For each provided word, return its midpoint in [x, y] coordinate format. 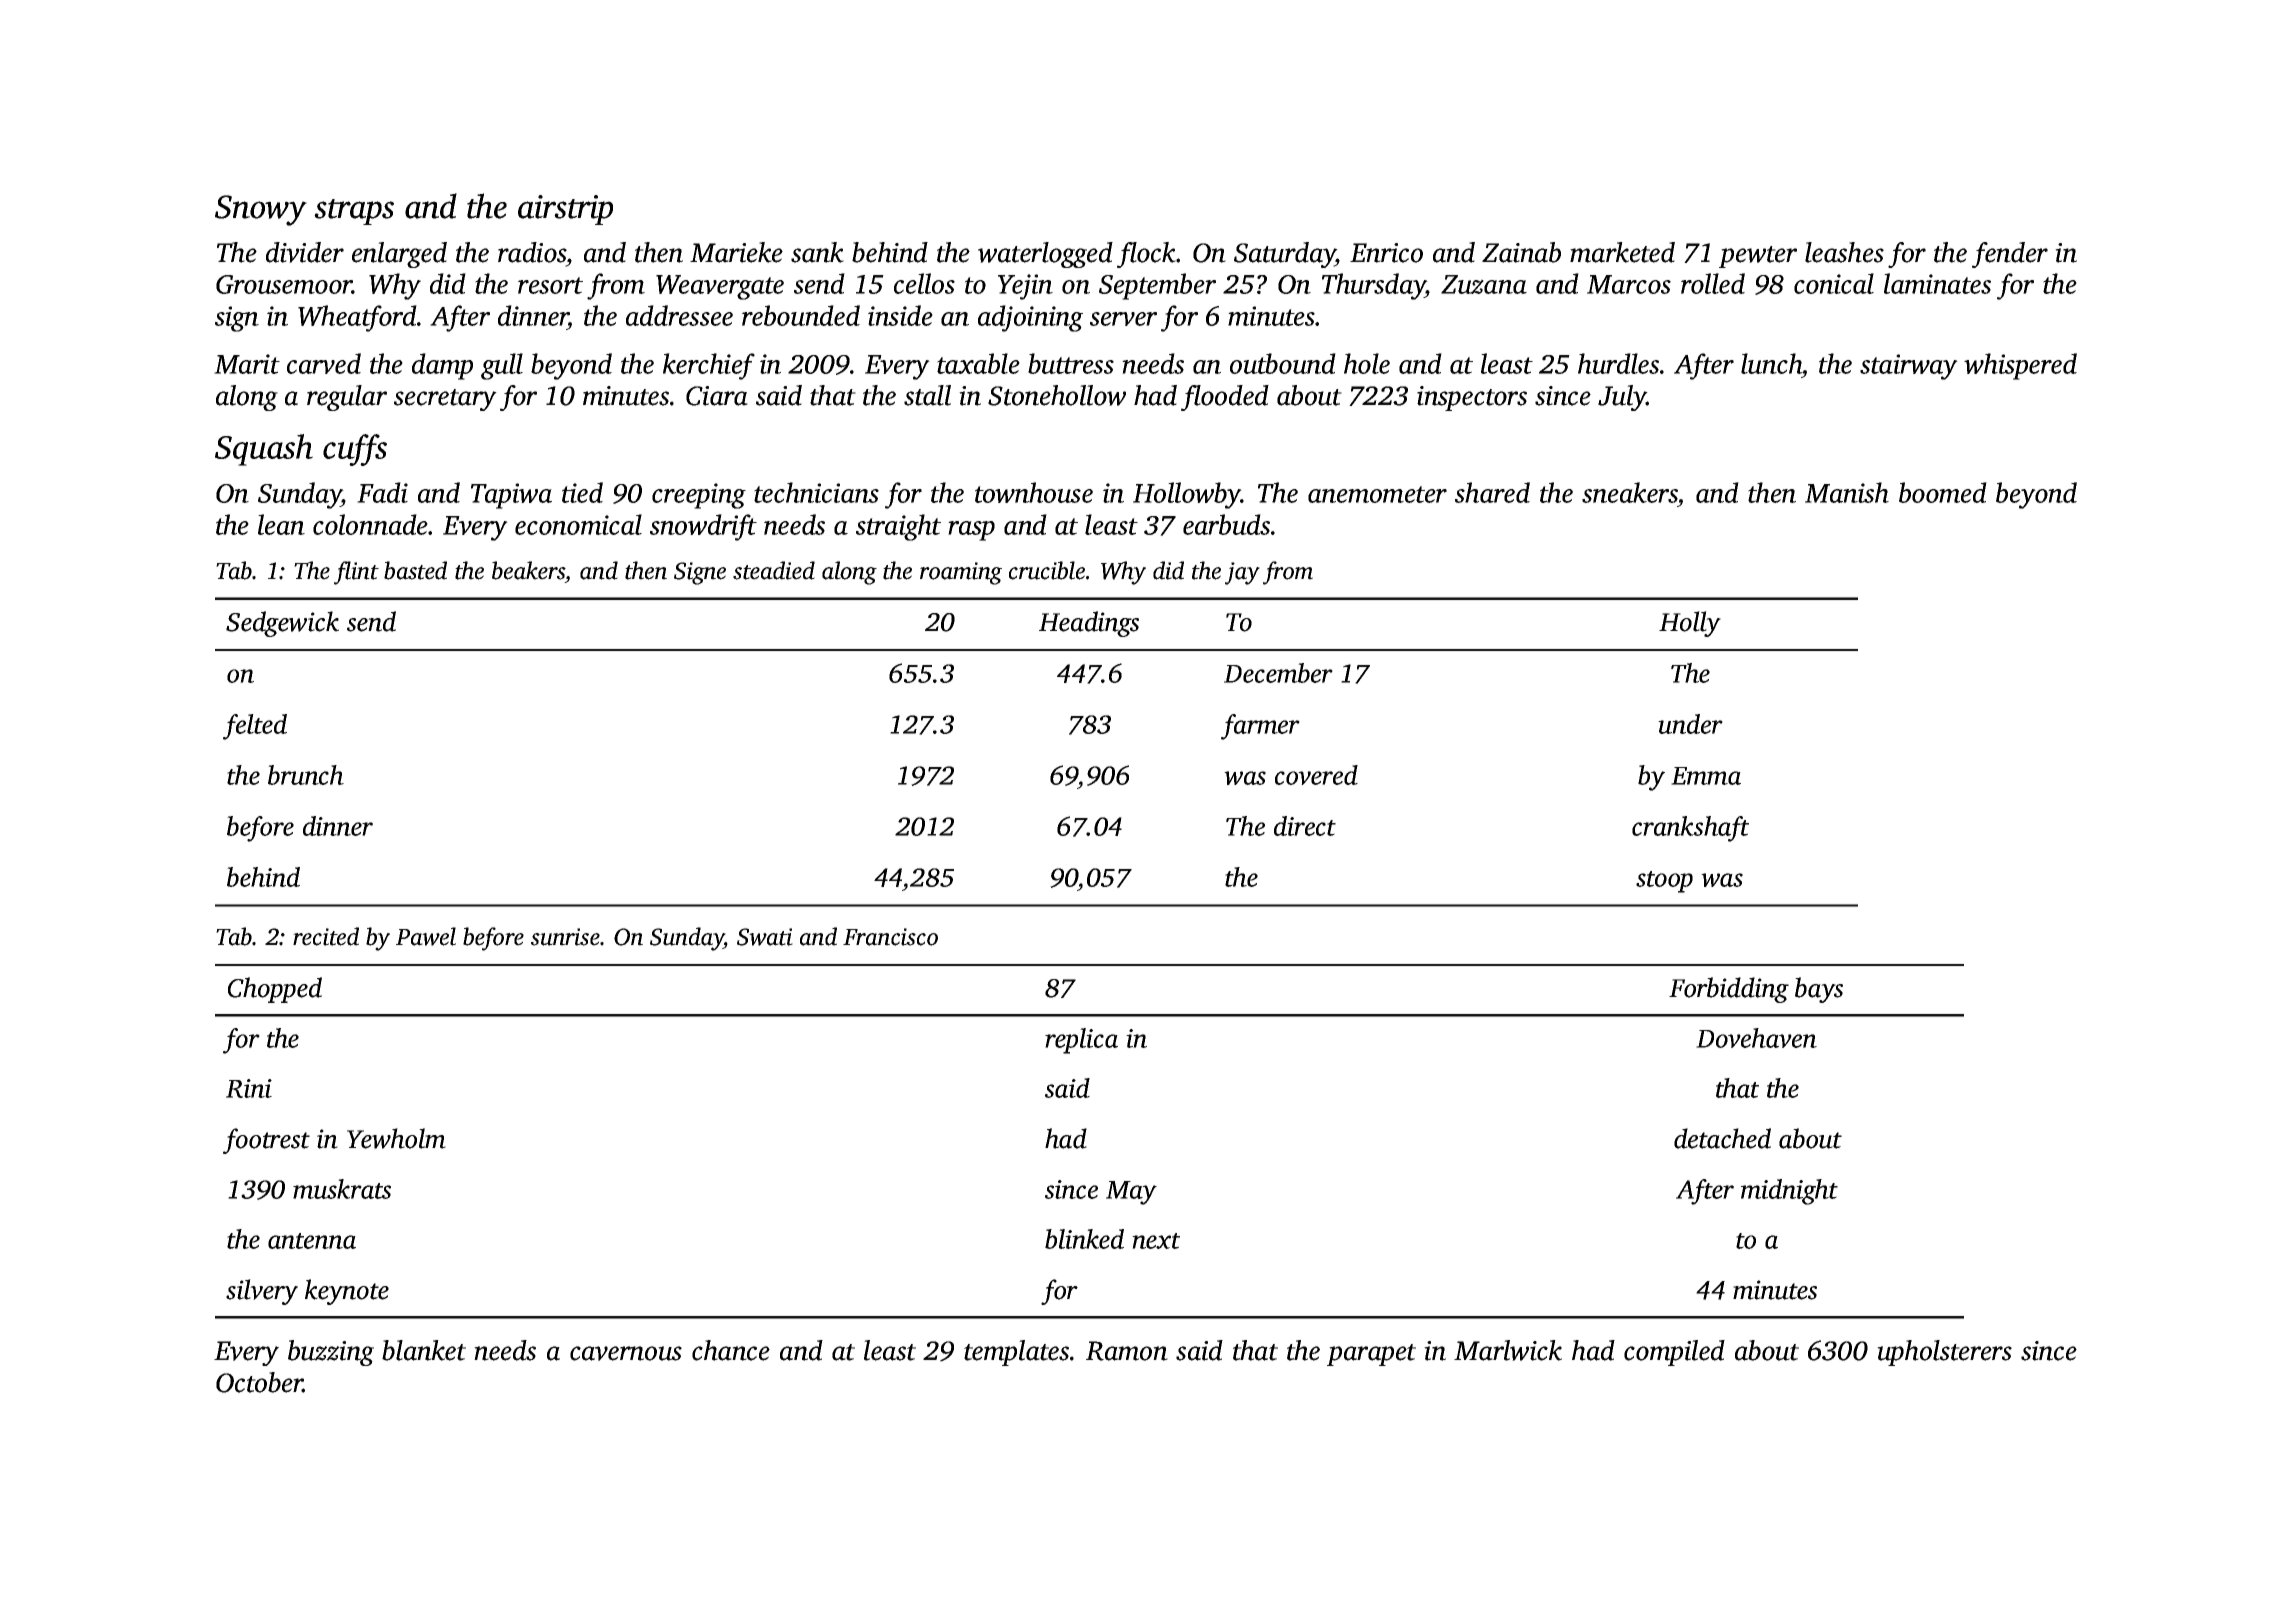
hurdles [1618, 363]
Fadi [382, 492]
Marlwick [1508, 1350]
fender [2010, 255]
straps [354, 212]
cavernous [626, 1353]
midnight [1789, 1192]
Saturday [1285, 255]
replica [1081, 1041]
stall [927, 395]
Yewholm [396, 1138]
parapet [1371, 1355]
